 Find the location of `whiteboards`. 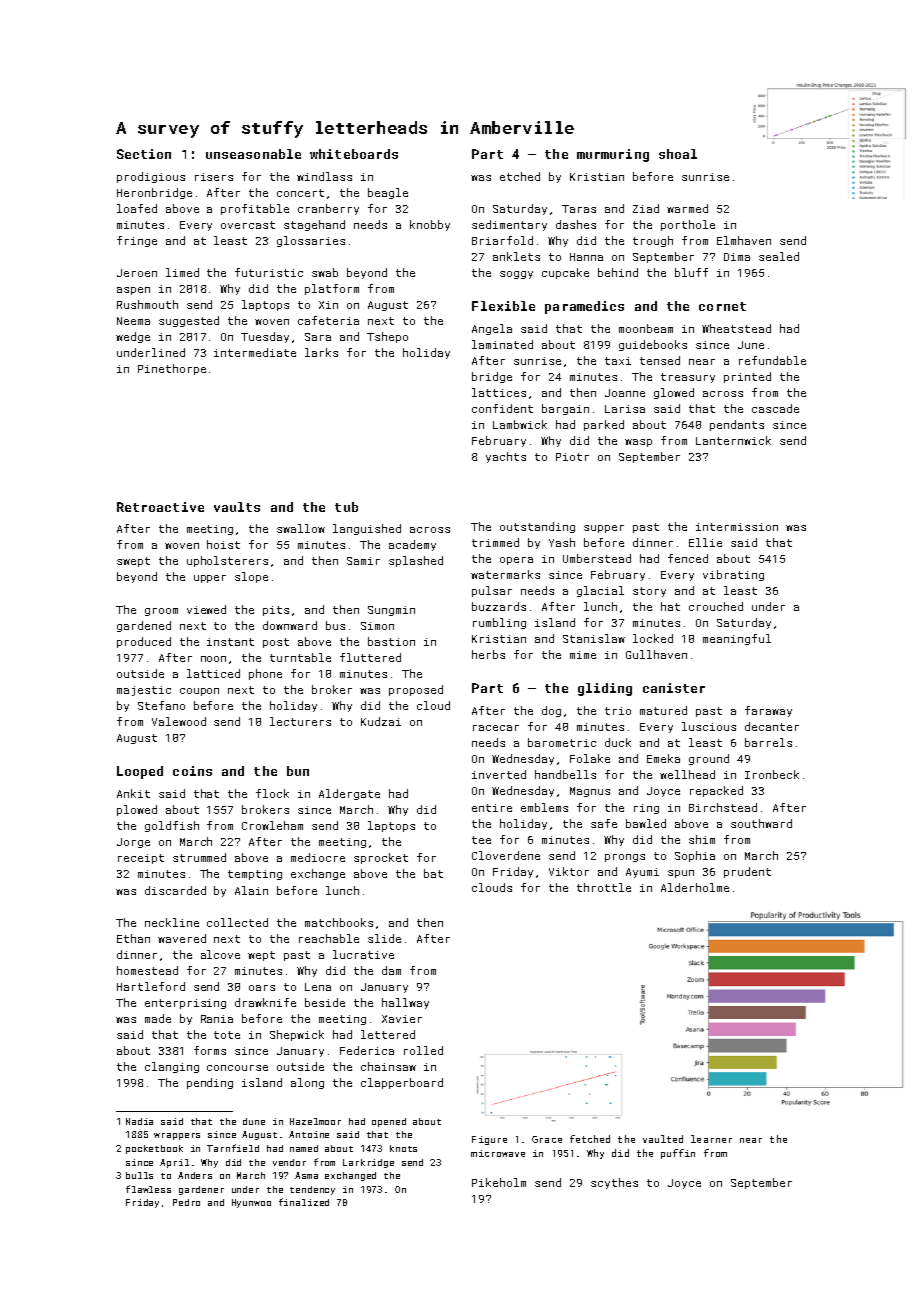

whiteboards is located at coordinates (354, 154).
